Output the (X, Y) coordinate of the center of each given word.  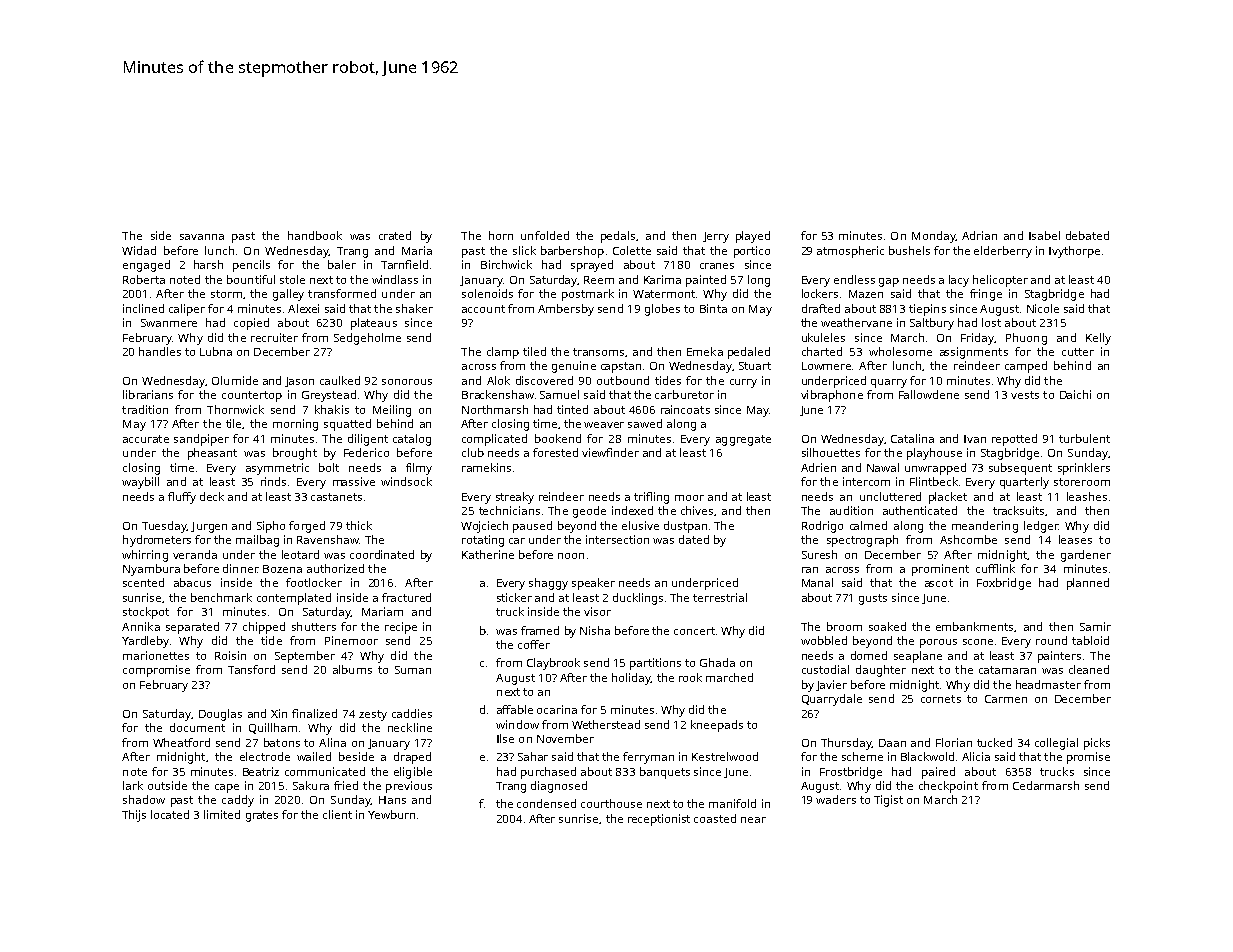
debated (1087, 235)
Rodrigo (822, 527)
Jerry (716, 237)
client (337, 814)
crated (395, 235)
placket (948, 498)
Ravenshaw (328, 539)
